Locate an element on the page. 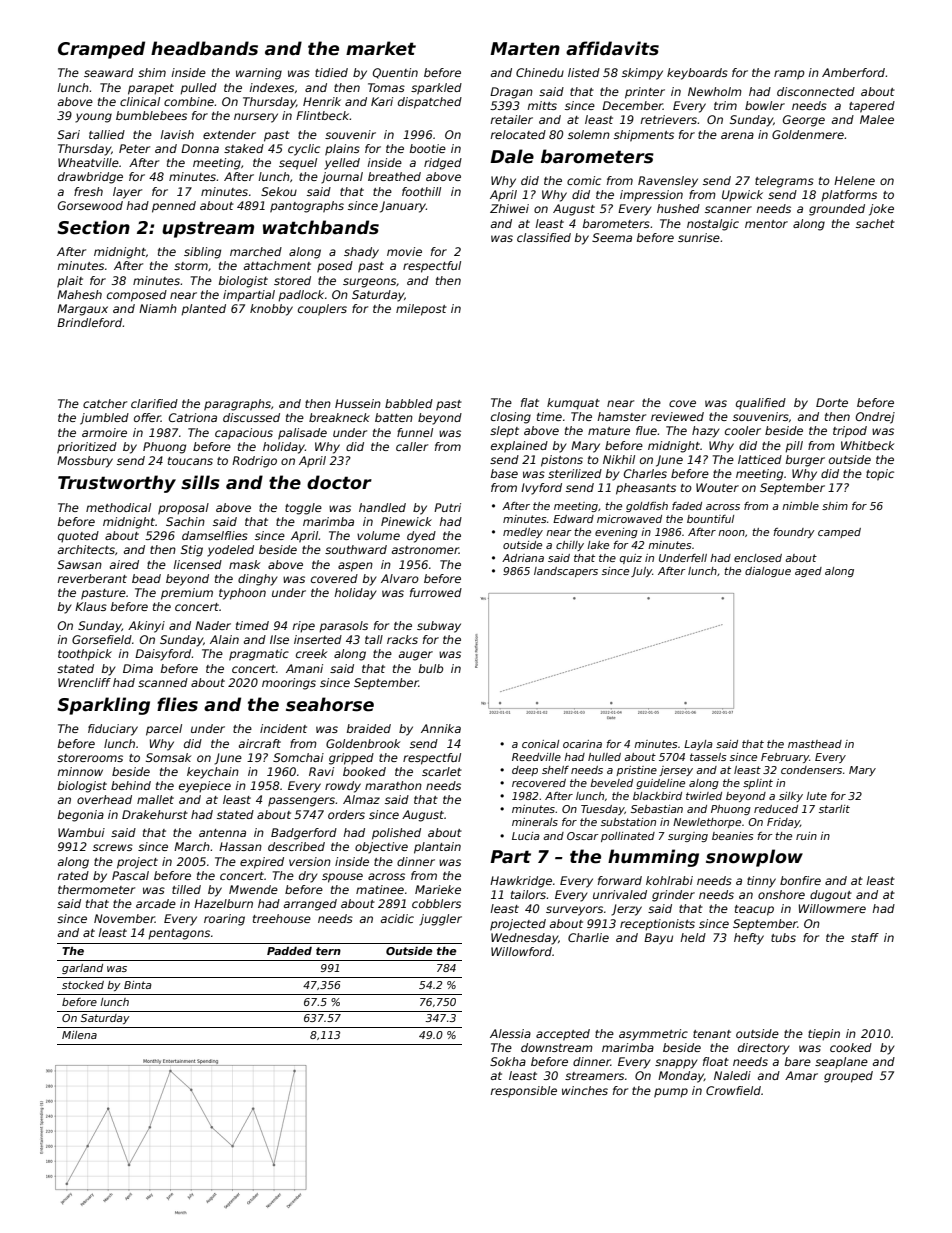 The width and height of the image is (952, 1233). Trustworthy is located at coordinates (117, 484).
